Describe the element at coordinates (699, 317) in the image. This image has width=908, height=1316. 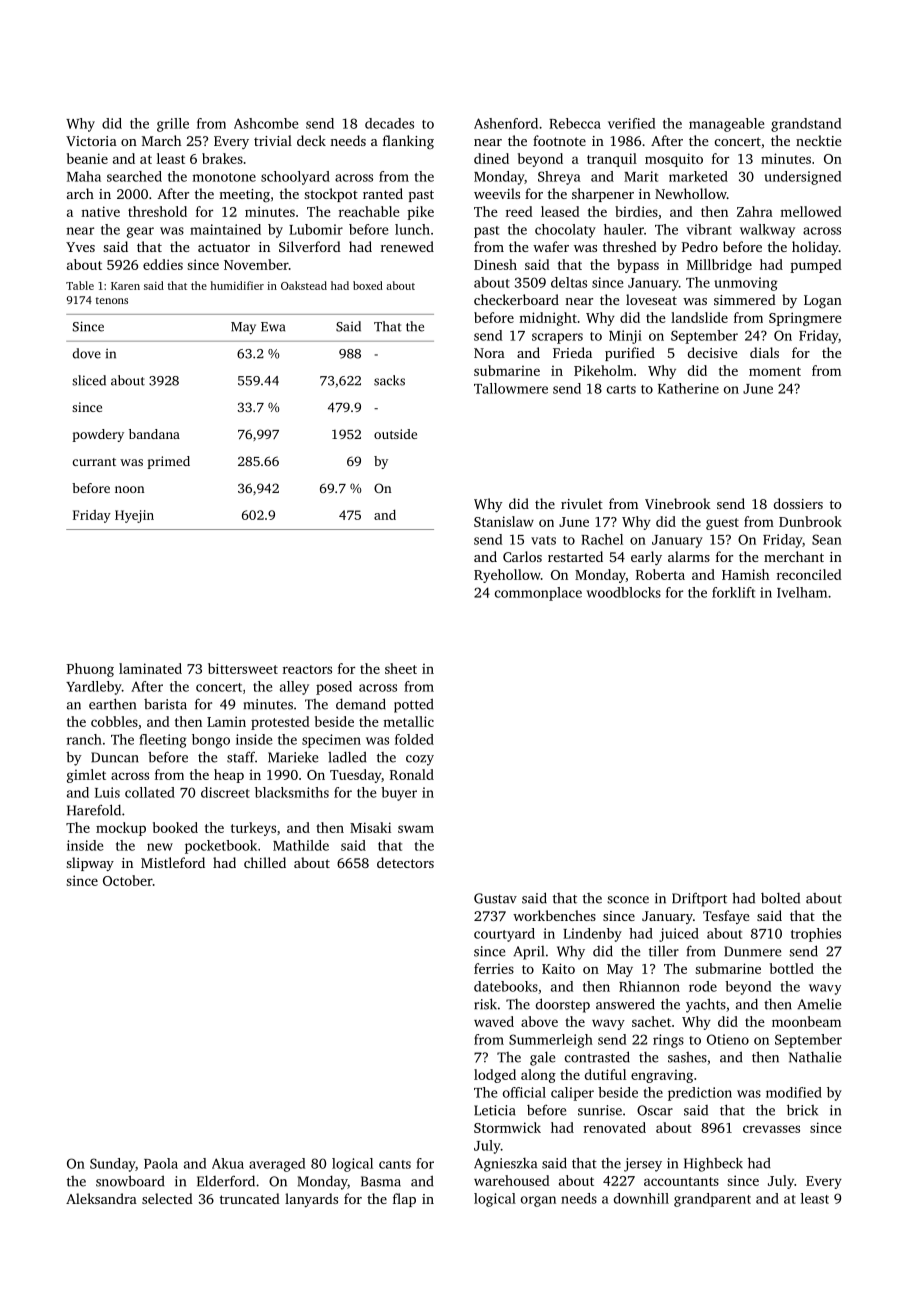
I see `landslide` at that location.
